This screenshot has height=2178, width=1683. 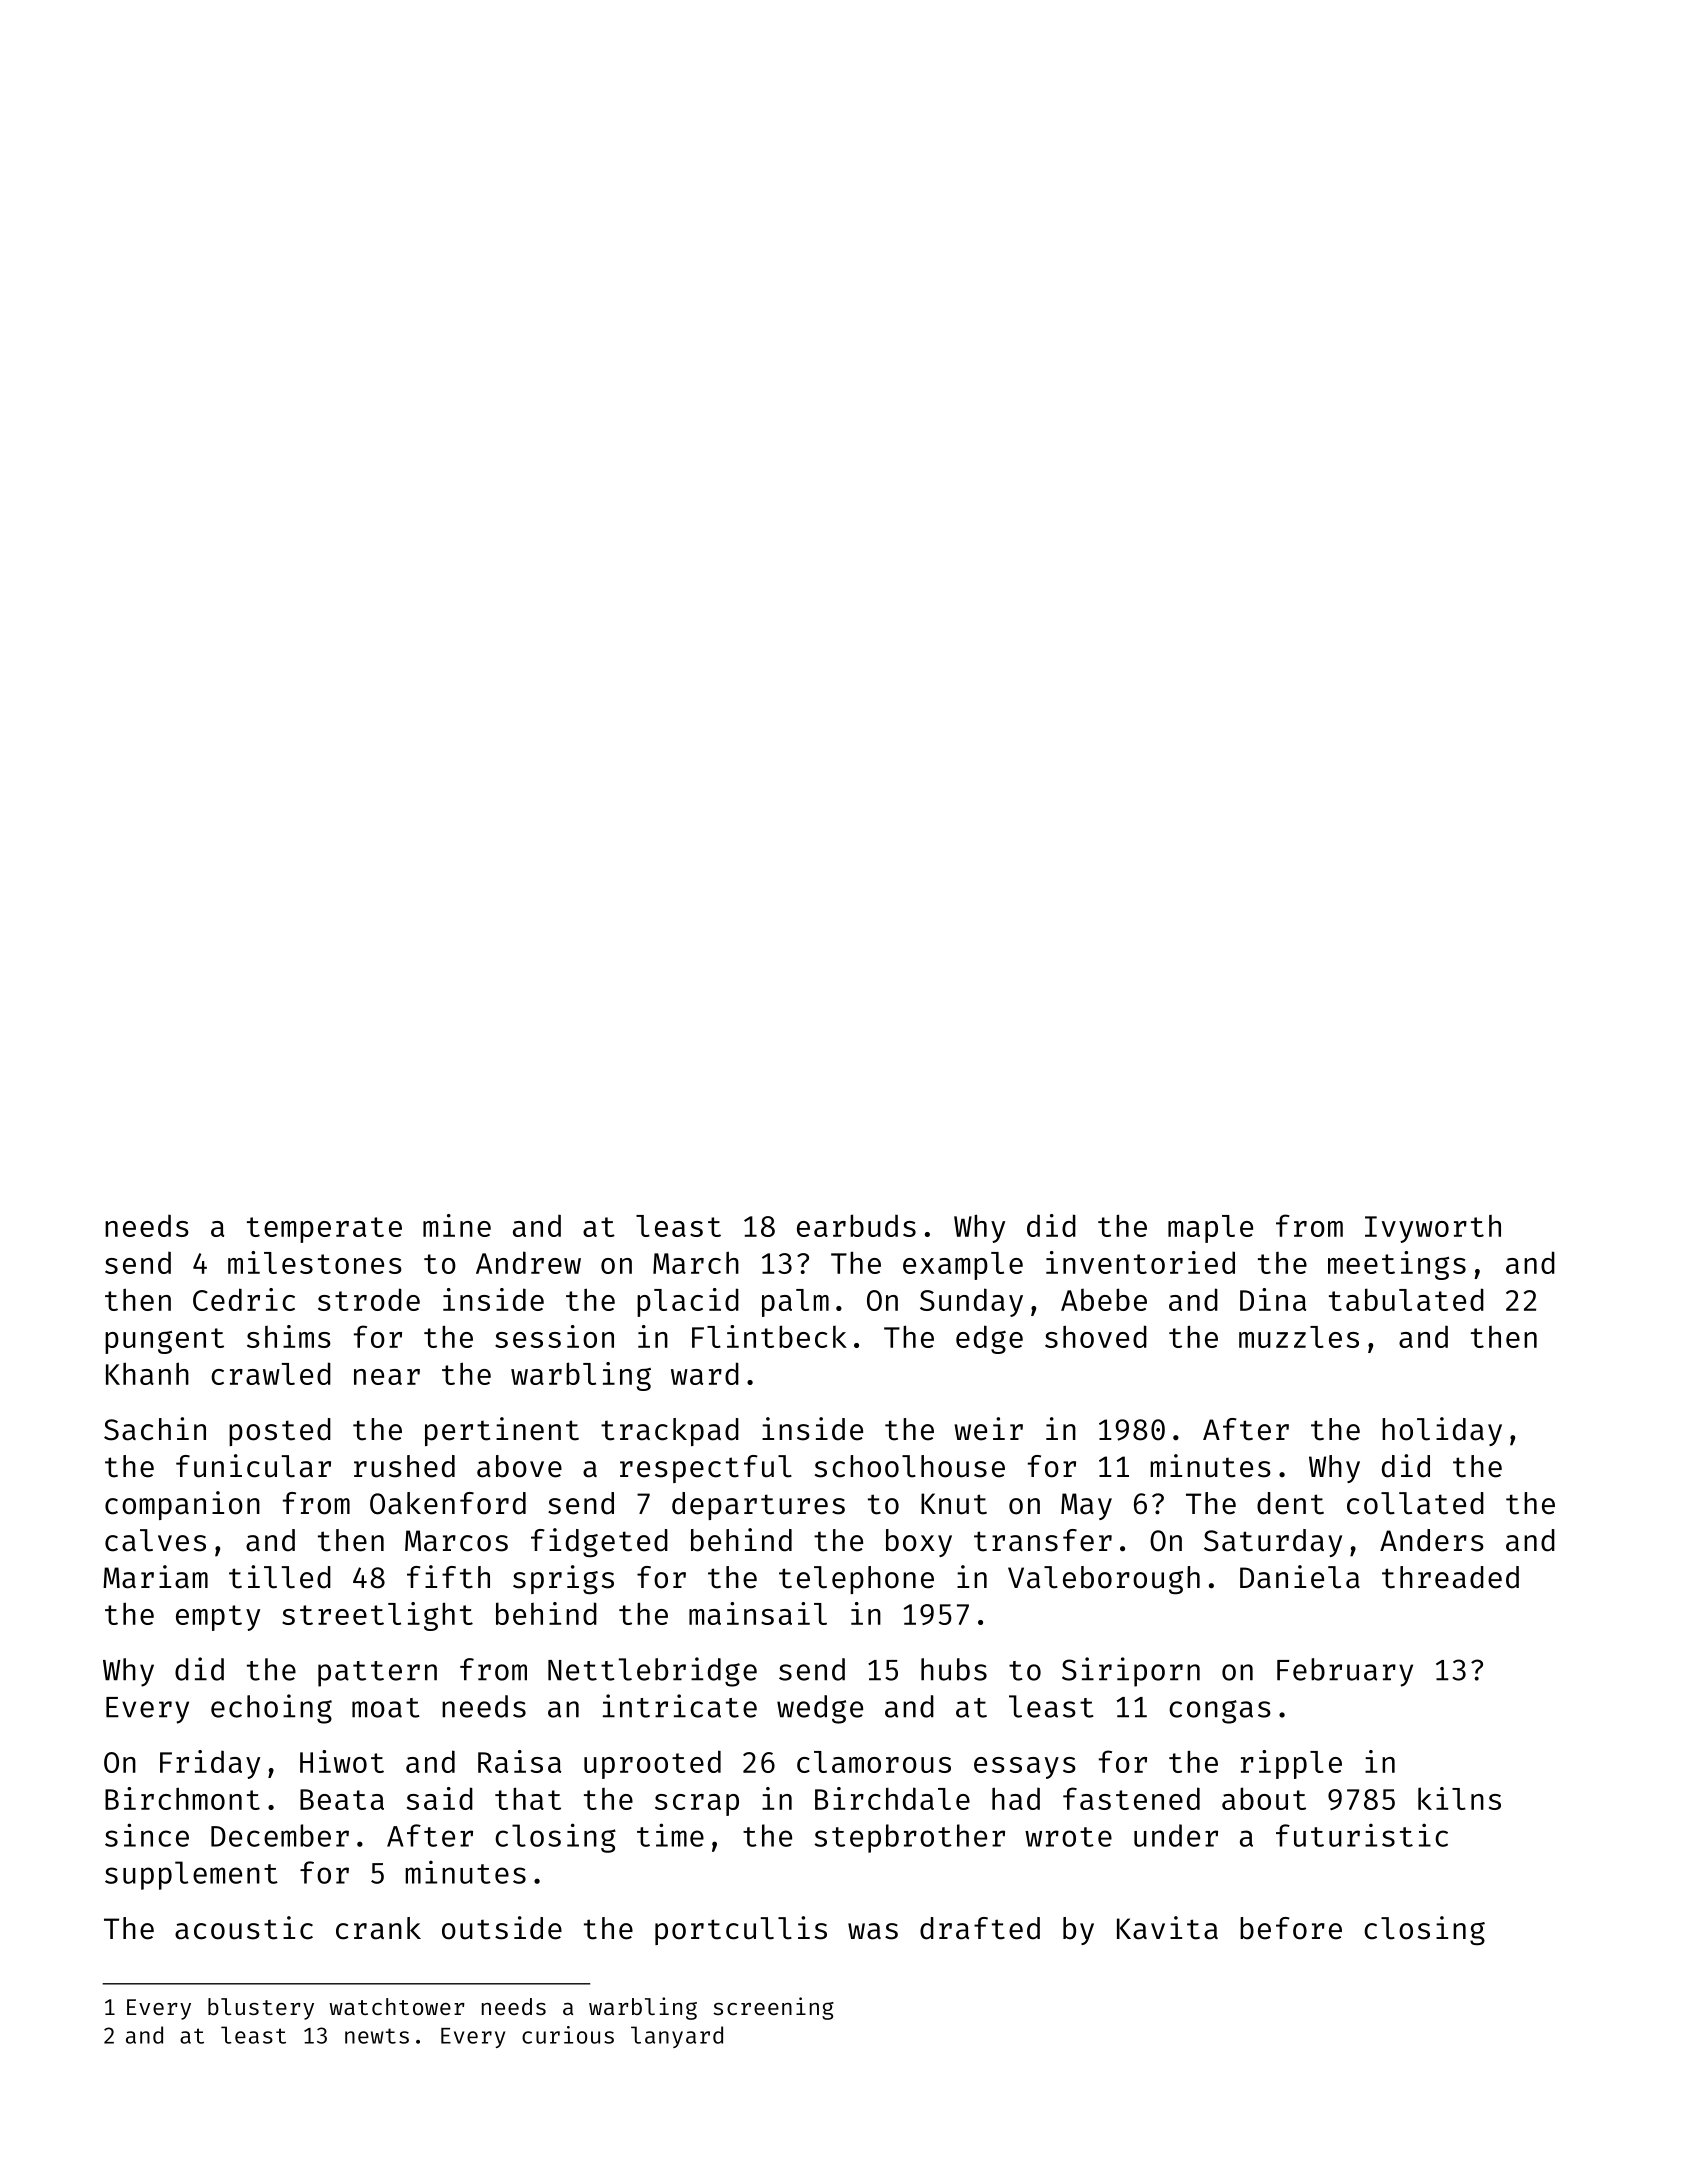 I want to click on transfer, so click(x=1043, y=1540).
